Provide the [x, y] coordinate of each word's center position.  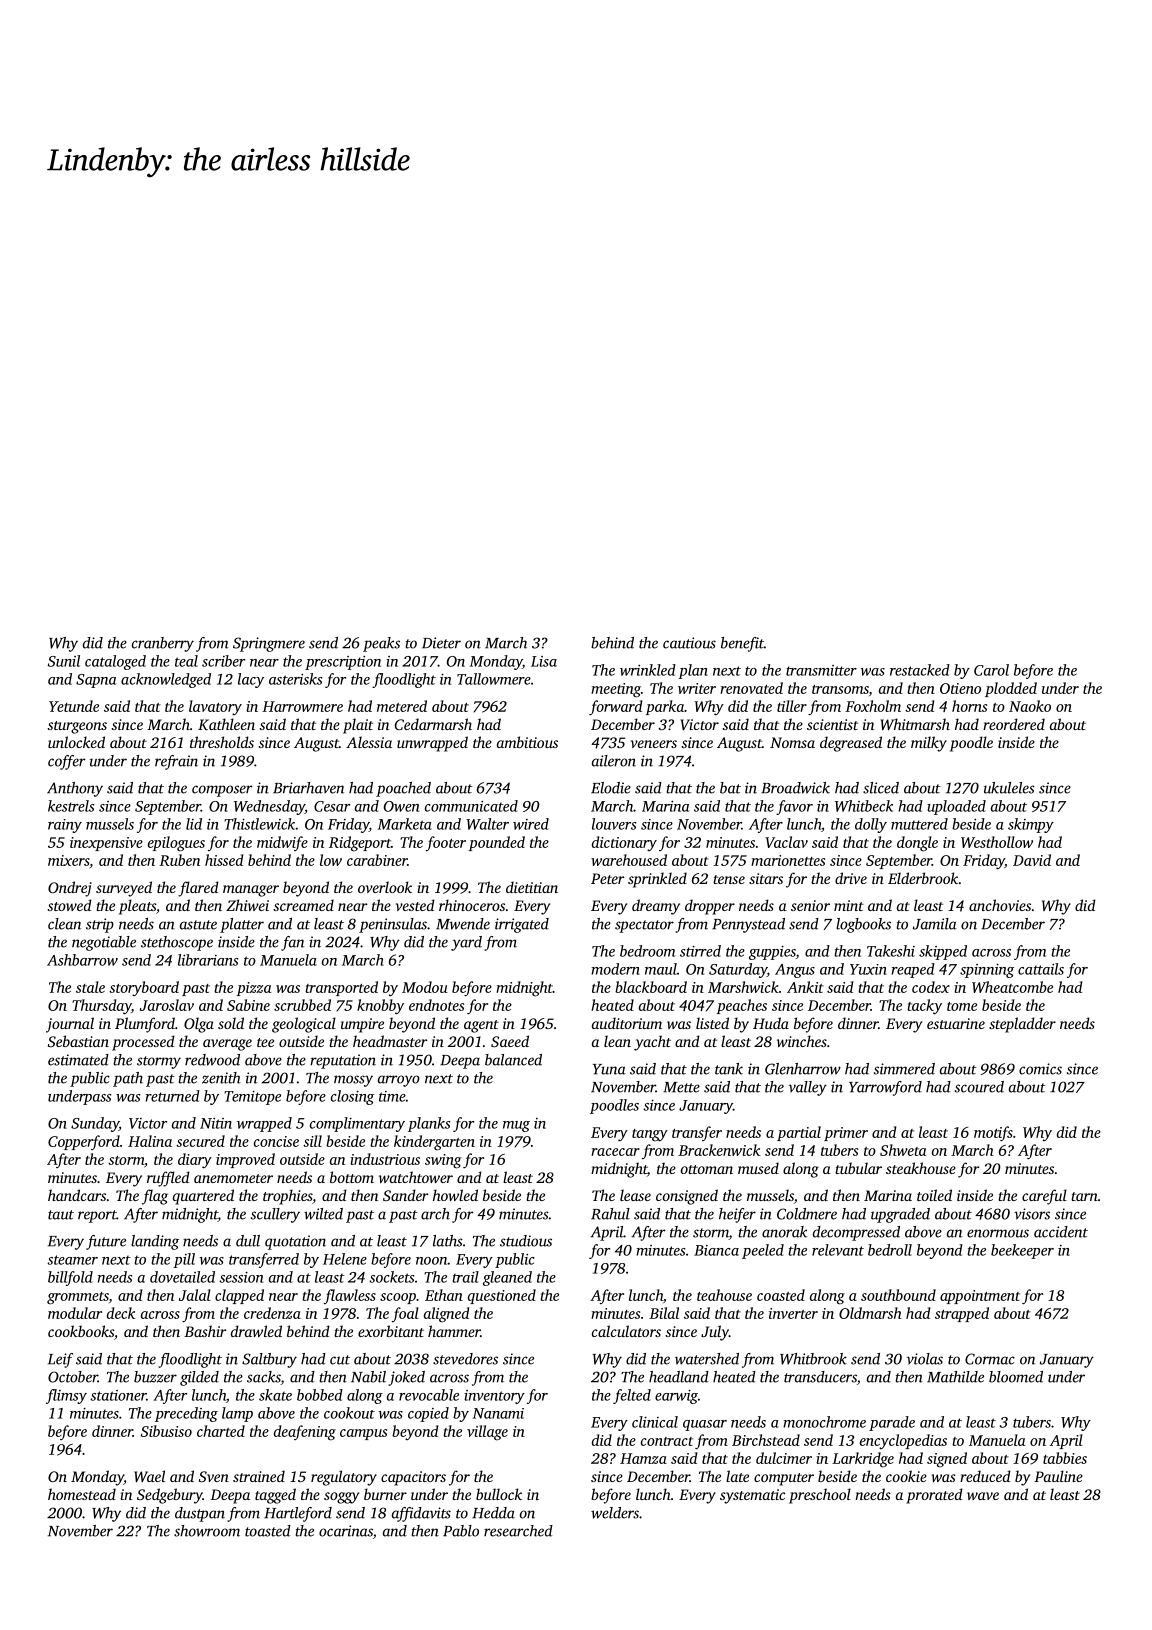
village [487, 1433]
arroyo [399, 1081]
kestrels [71, 806]
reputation [343, 1061]
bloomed [1016, 1377]
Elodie [611, 788]
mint [849, 905]
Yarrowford [885, 1088]
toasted [268, 1531]
